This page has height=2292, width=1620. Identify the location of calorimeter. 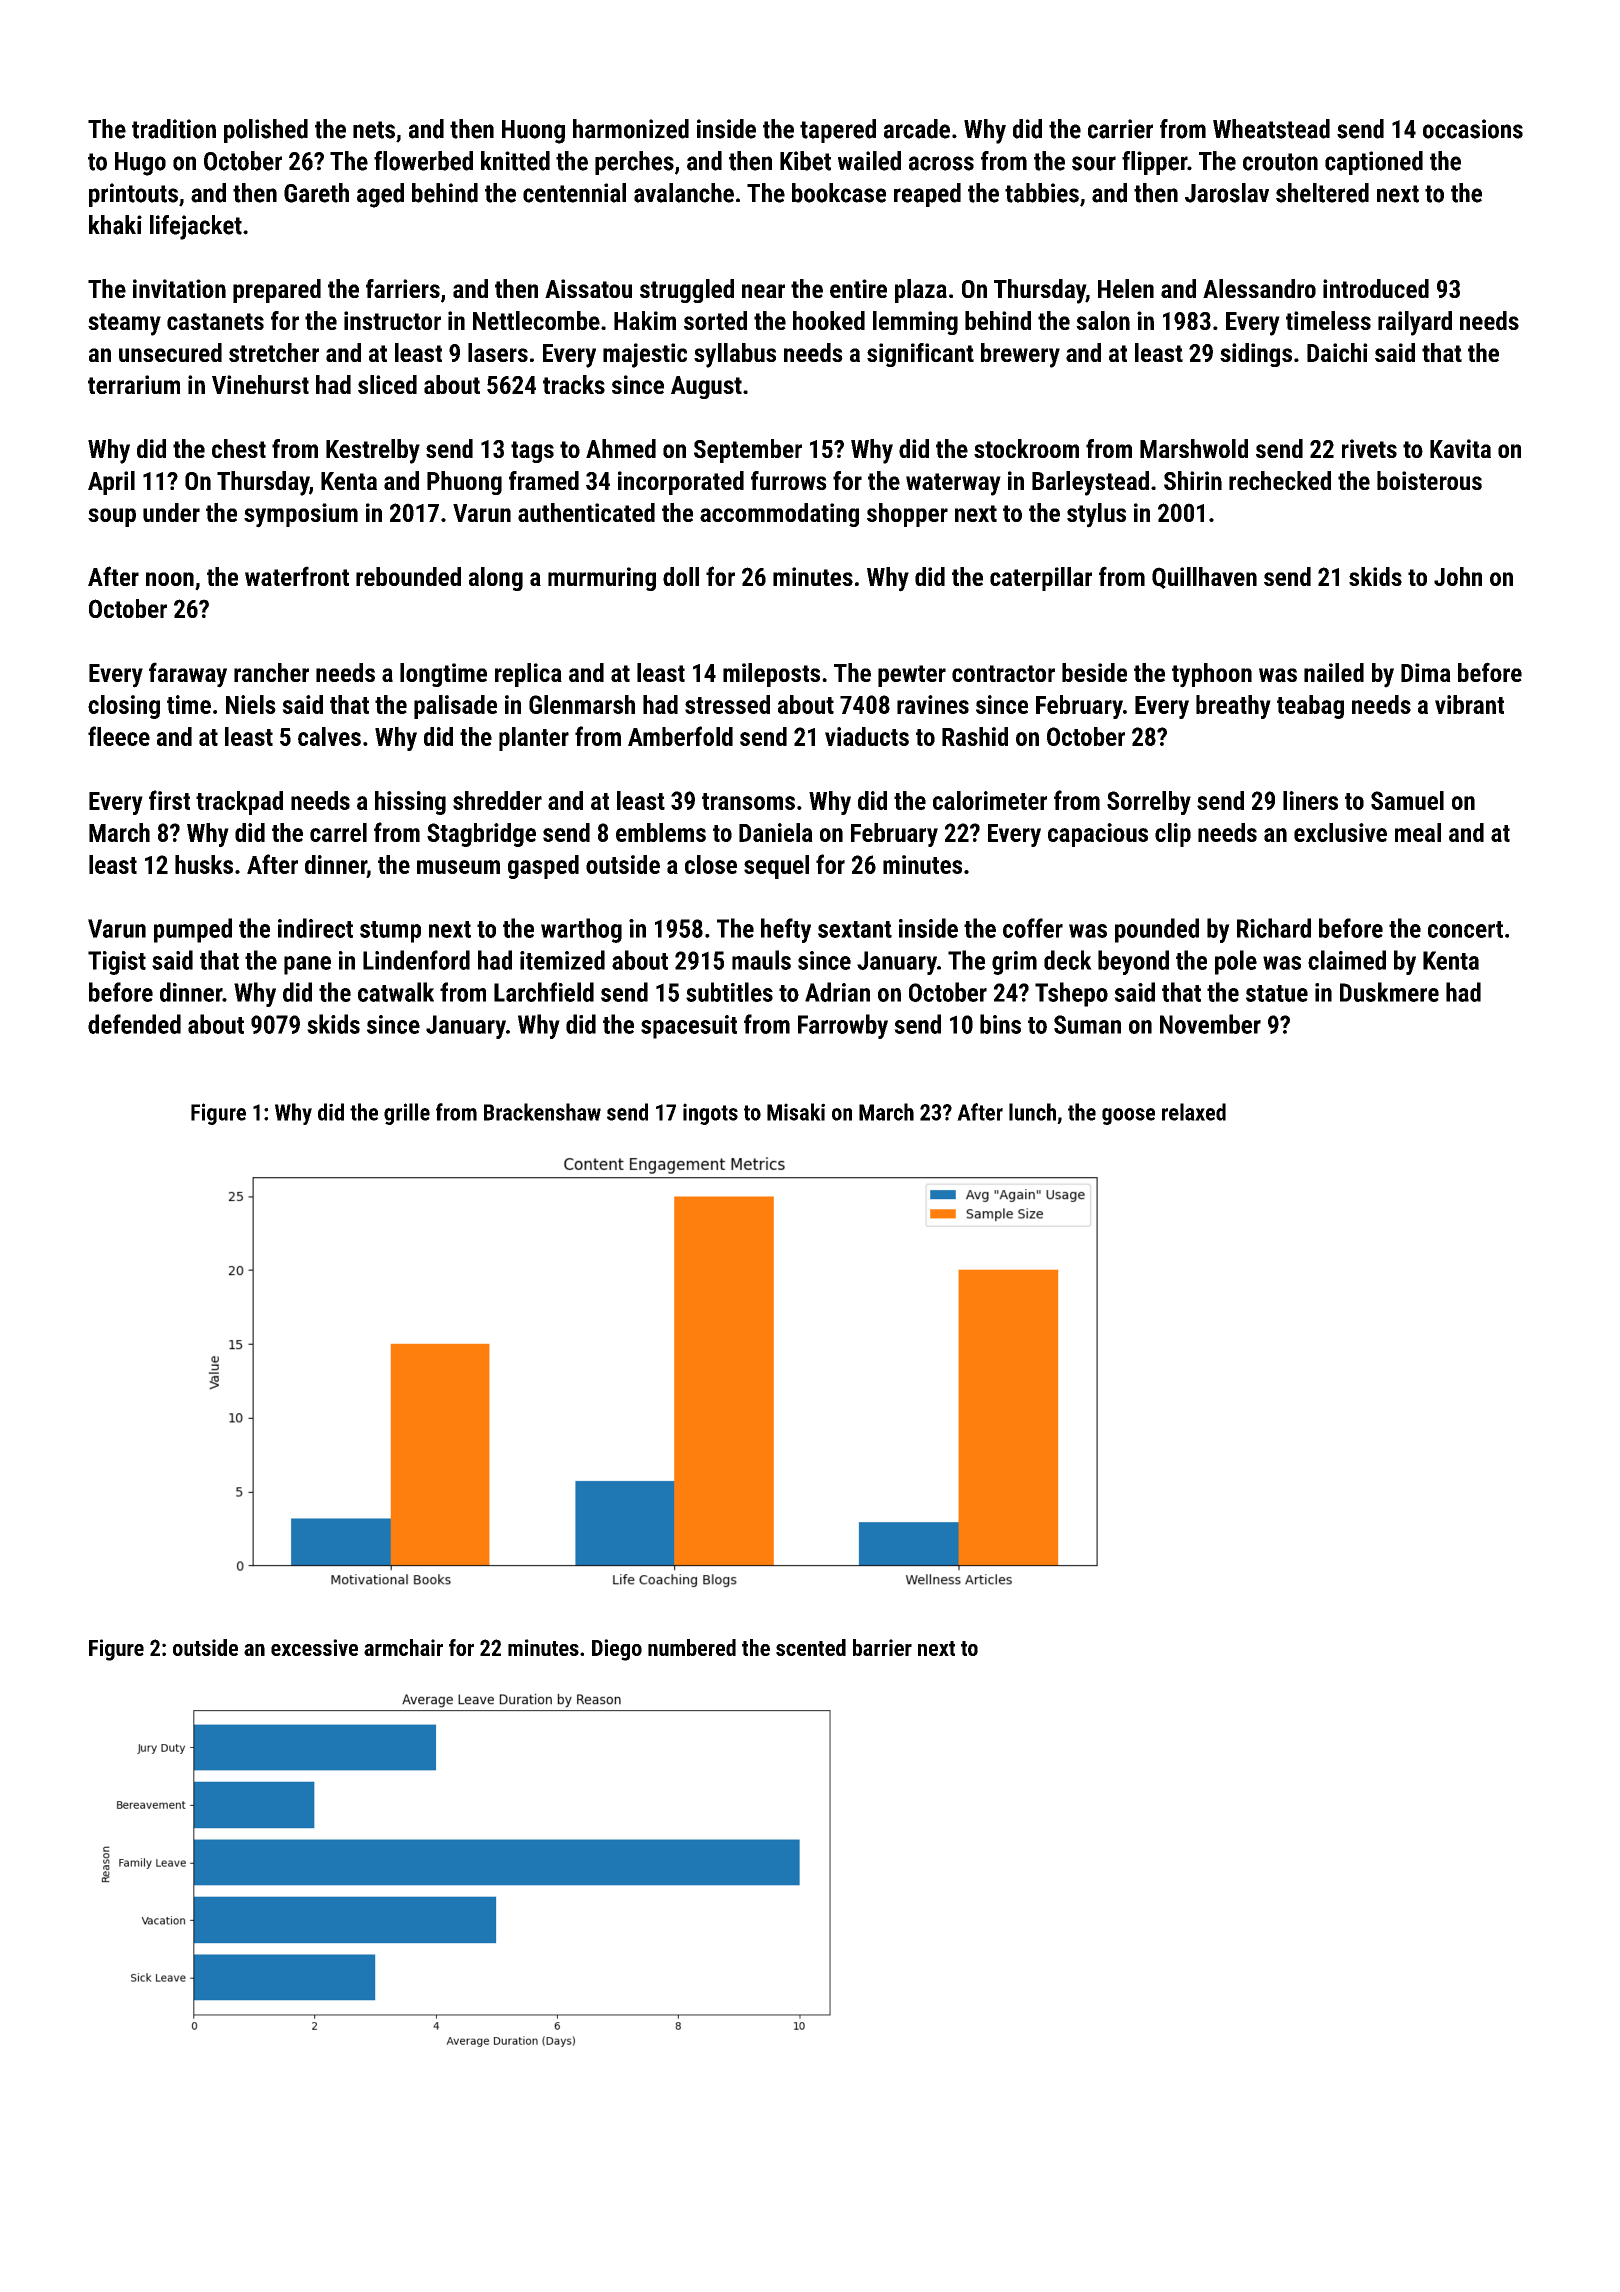
(990, 800).
